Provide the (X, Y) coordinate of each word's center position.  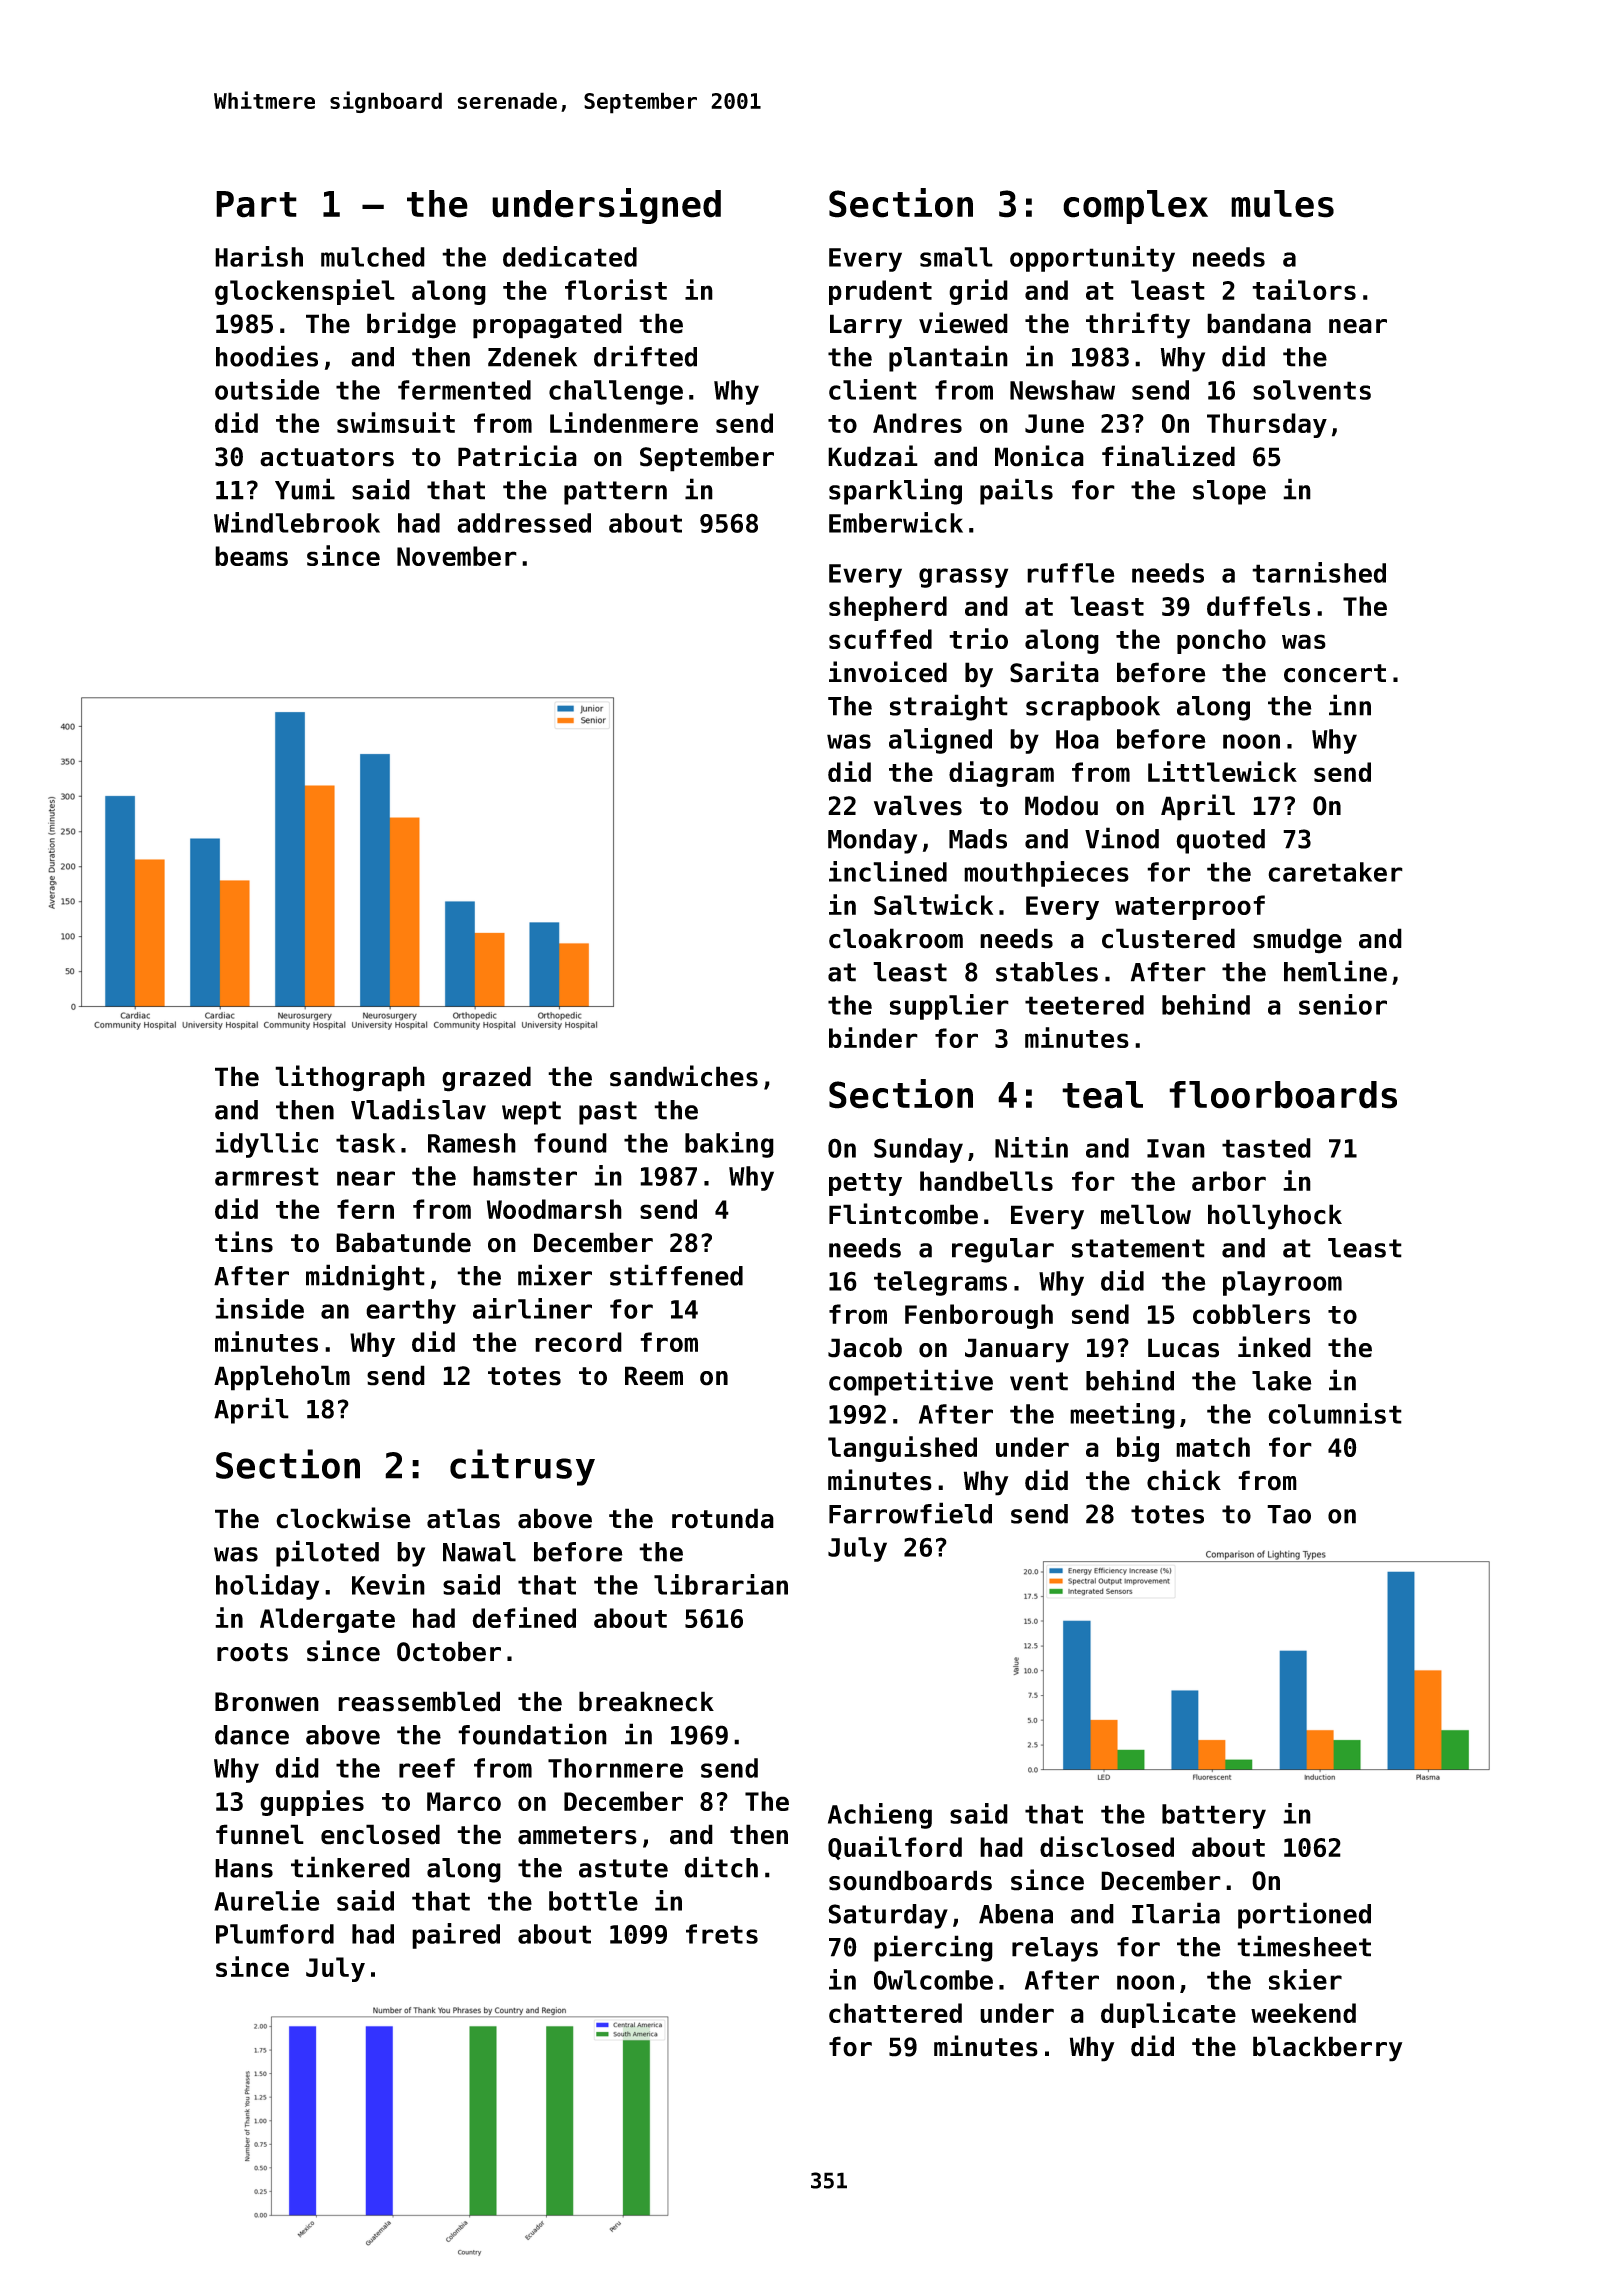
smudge (1297, 941)
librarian (721, 1584)
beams (251, 556)
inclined (888, 871)
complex (1135, 207)
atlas (463, 1518)
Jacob (865, 1347)
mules (1282, 204)
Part (256, 204)
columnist (1335, 1413)
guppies (312, 1803)
